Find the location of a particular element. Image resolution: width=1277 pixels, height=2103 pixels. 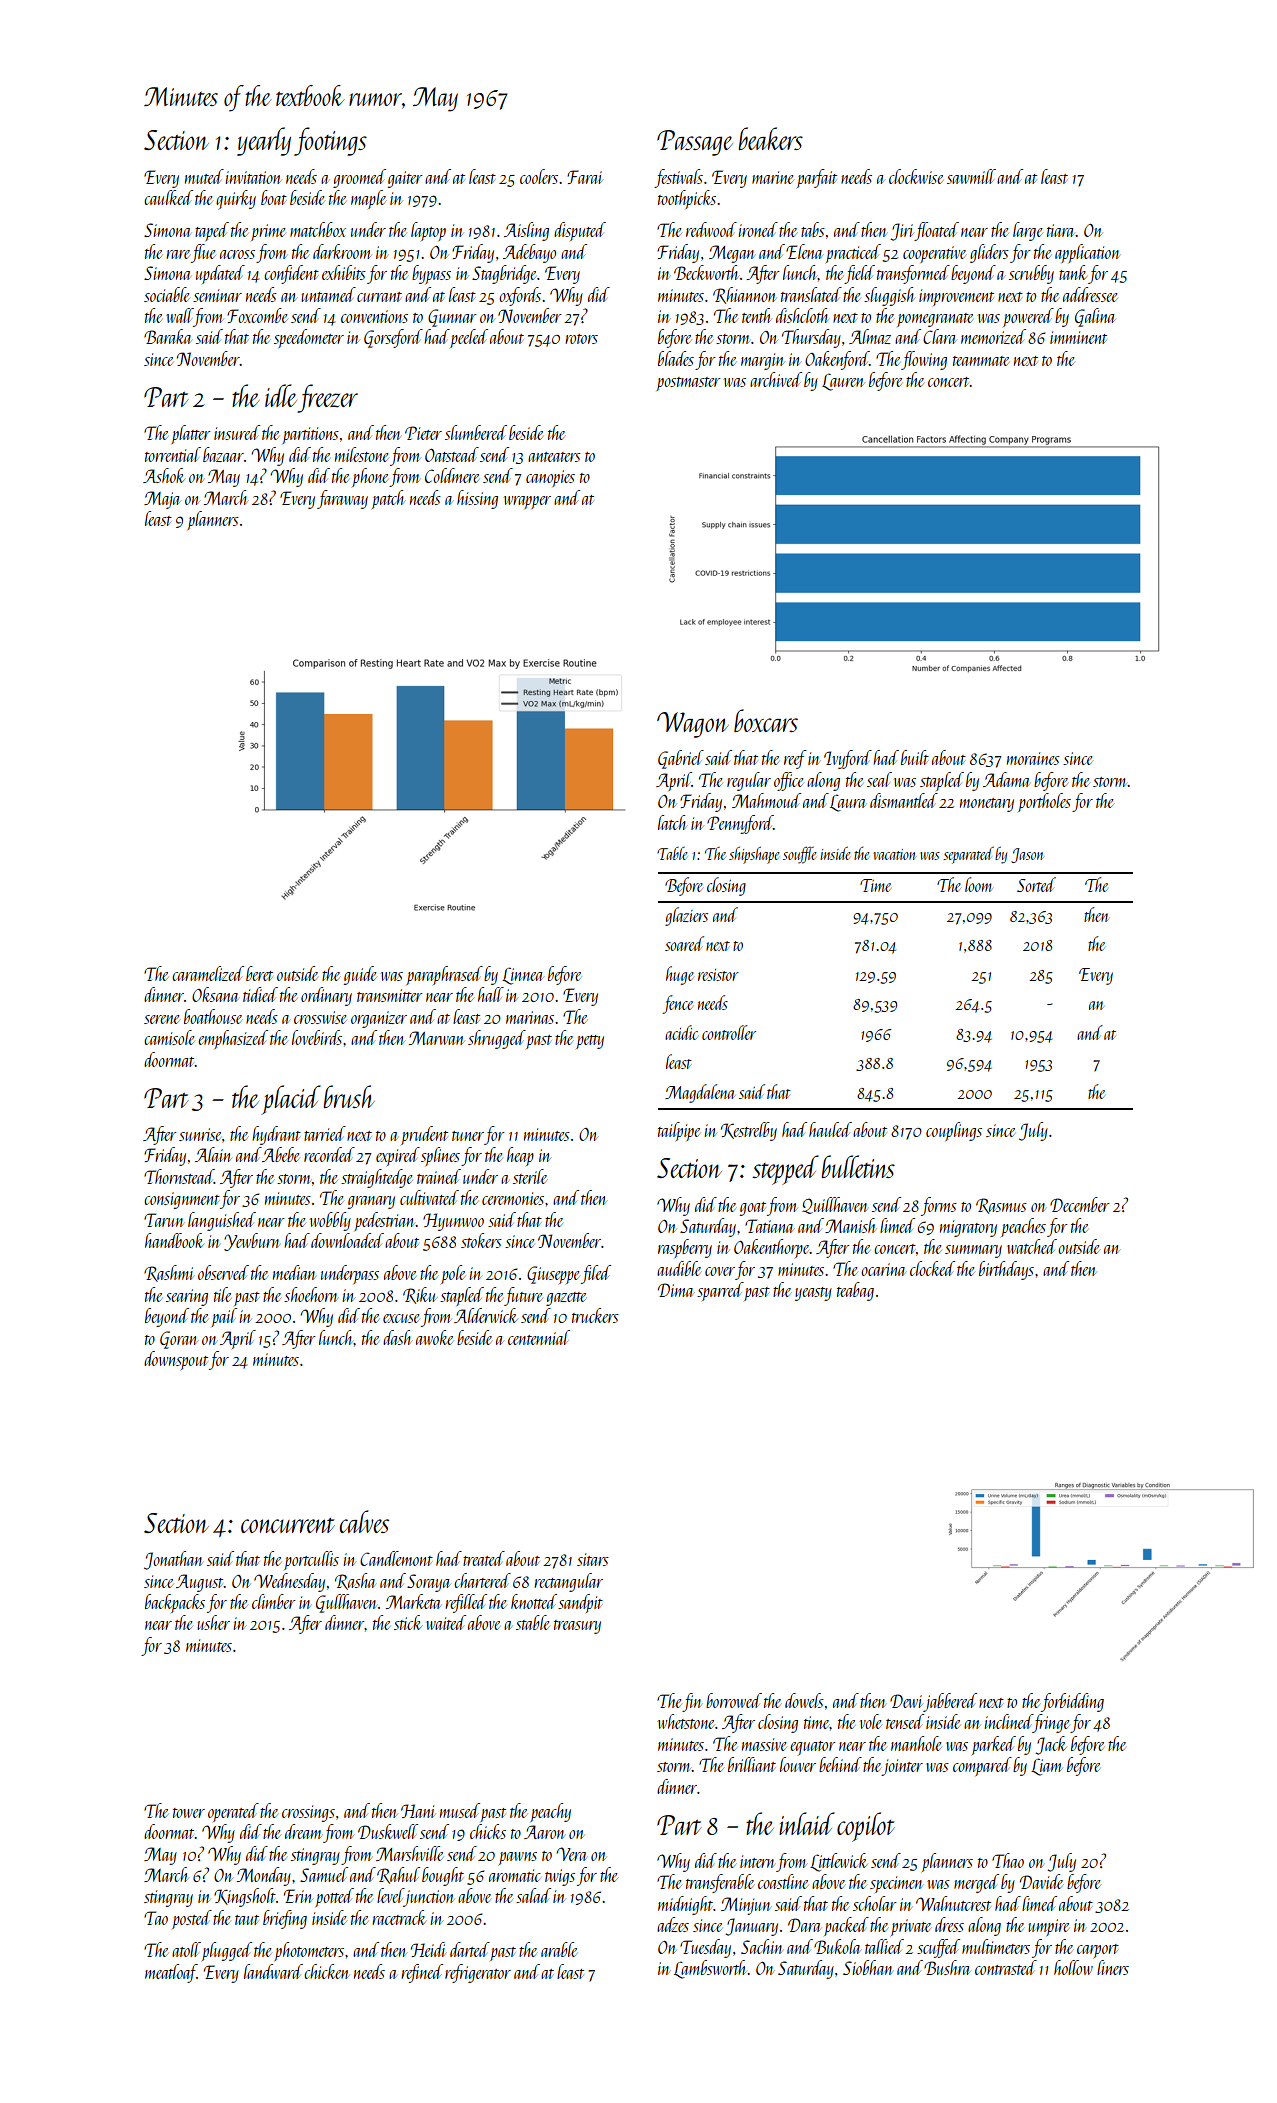

guide is located at coordinates (360, 975).
